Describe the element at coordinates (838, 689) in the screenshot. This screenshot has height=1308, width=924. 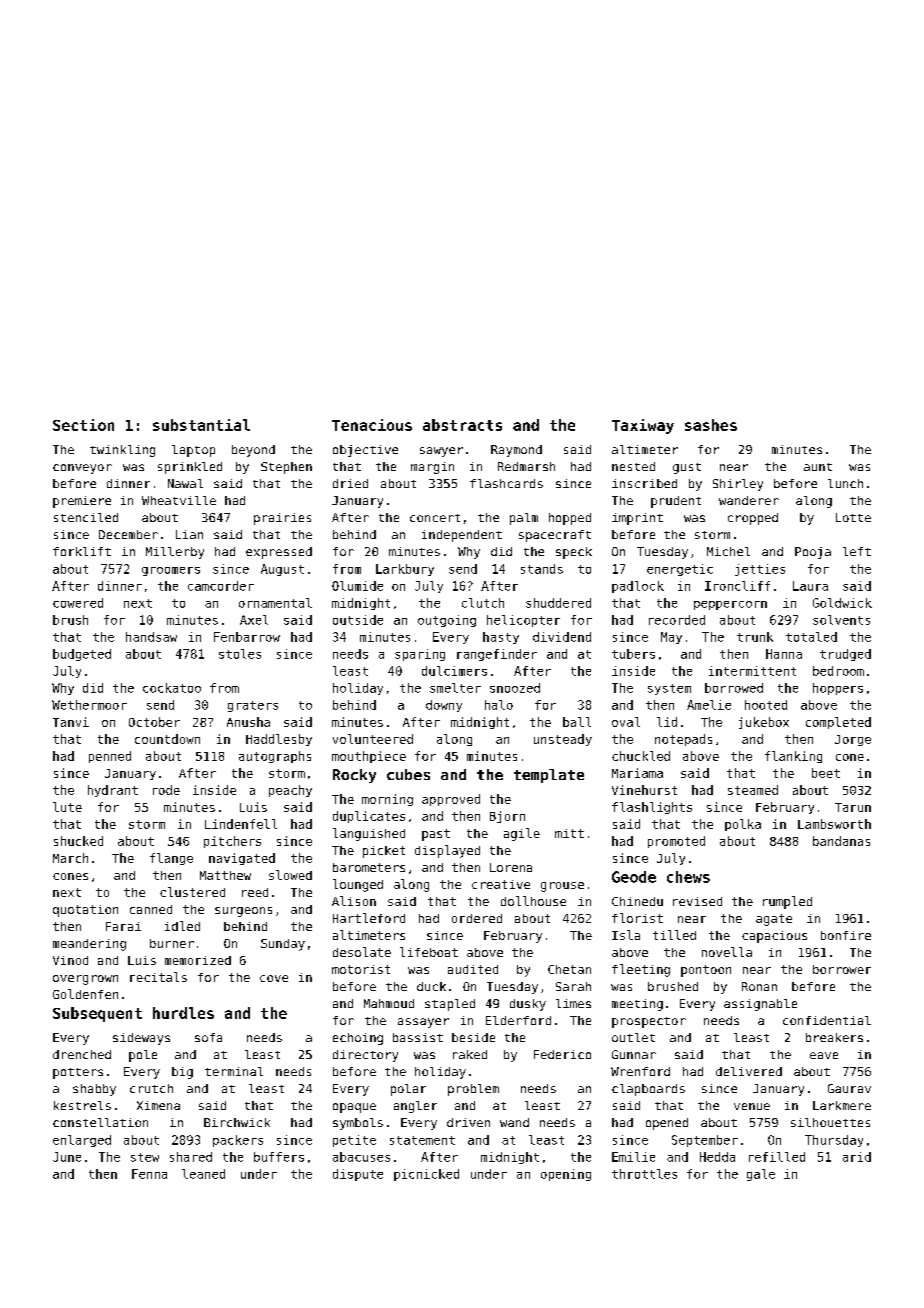
I see `hoppers` at that location.
